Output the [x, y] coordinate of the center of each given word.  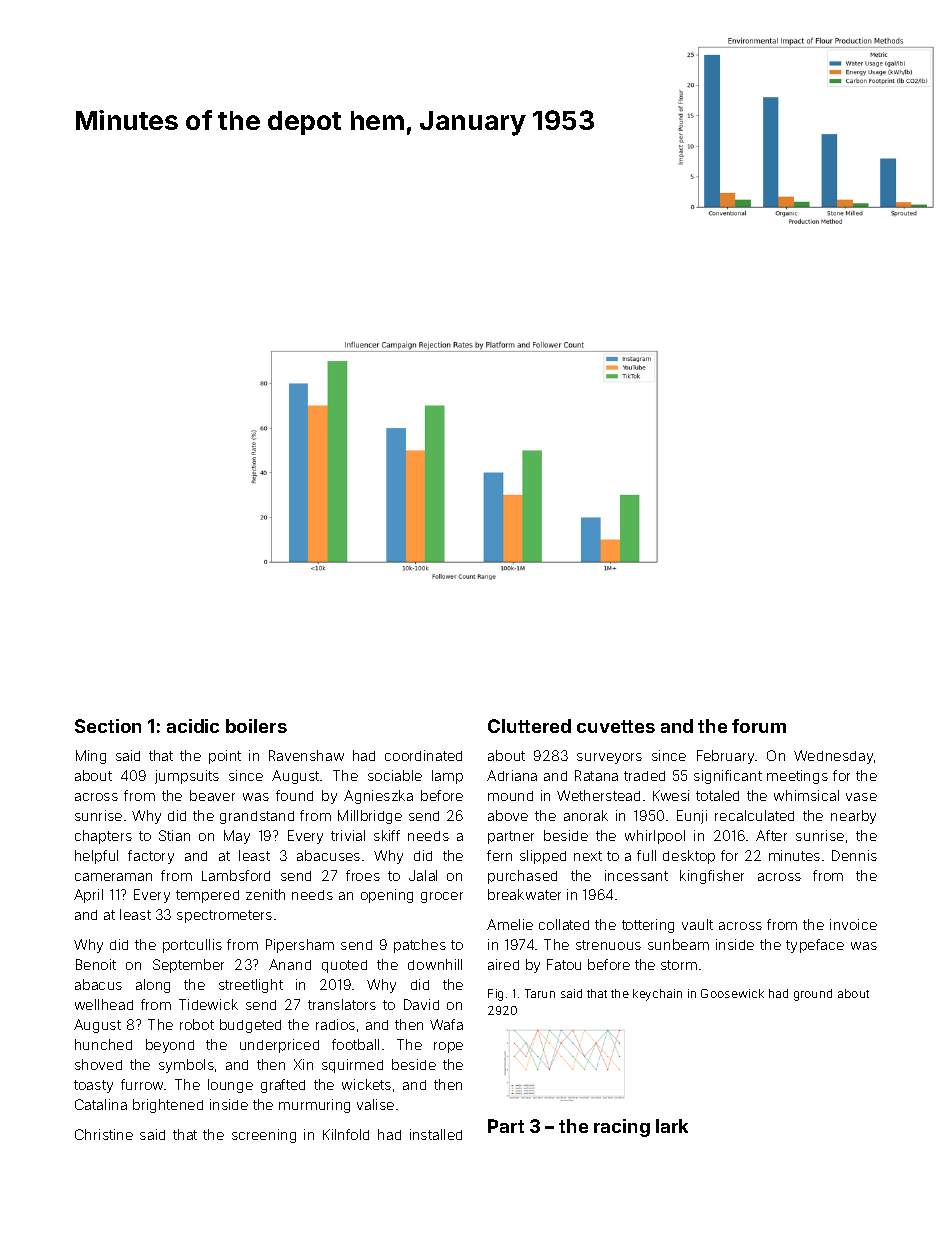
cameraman [113, 877]
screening [264, 1136]
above [508, 815]
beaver [212, 795]
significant [728, 777]
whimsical [806, 795]
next [588, 856]
